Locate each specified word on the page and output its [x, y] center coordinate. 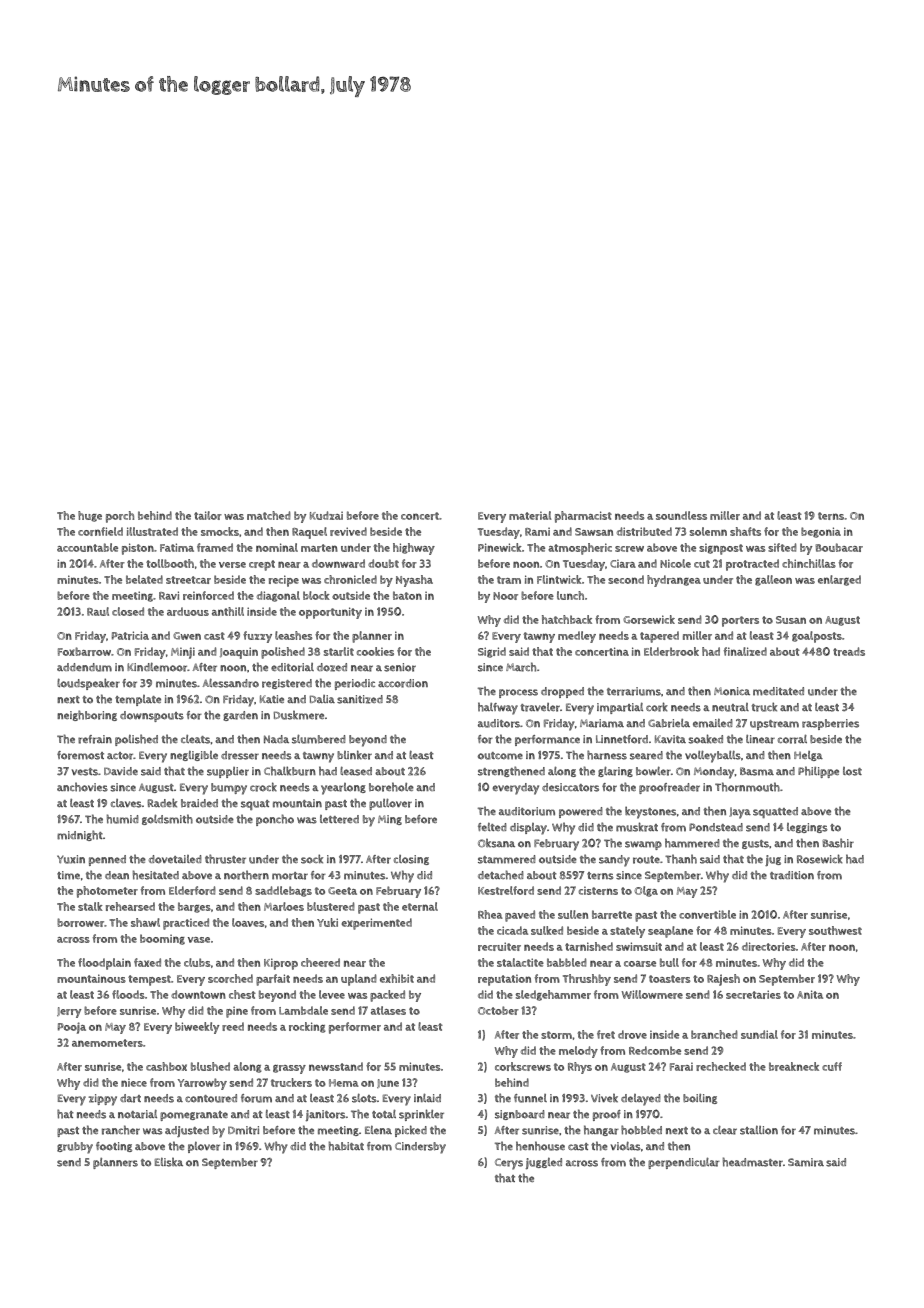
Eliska [169, 1162]
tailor [208, 515]
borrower [80, 922]
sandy [614, 861]
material [530, 515]
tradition [792, 875]
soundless [681, 515]
